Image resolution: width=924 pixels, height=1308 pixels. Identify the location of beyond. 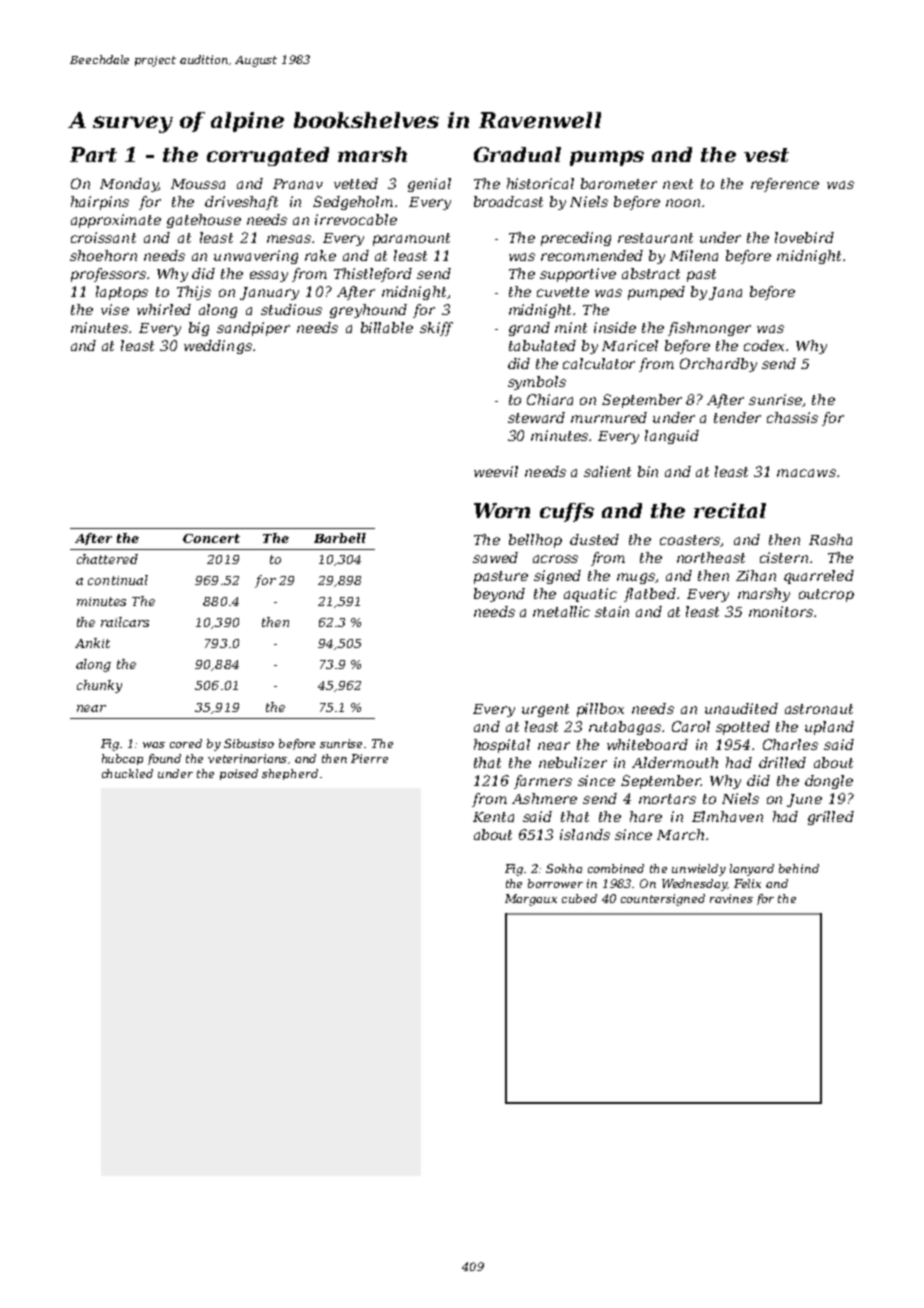
(499, 595).
